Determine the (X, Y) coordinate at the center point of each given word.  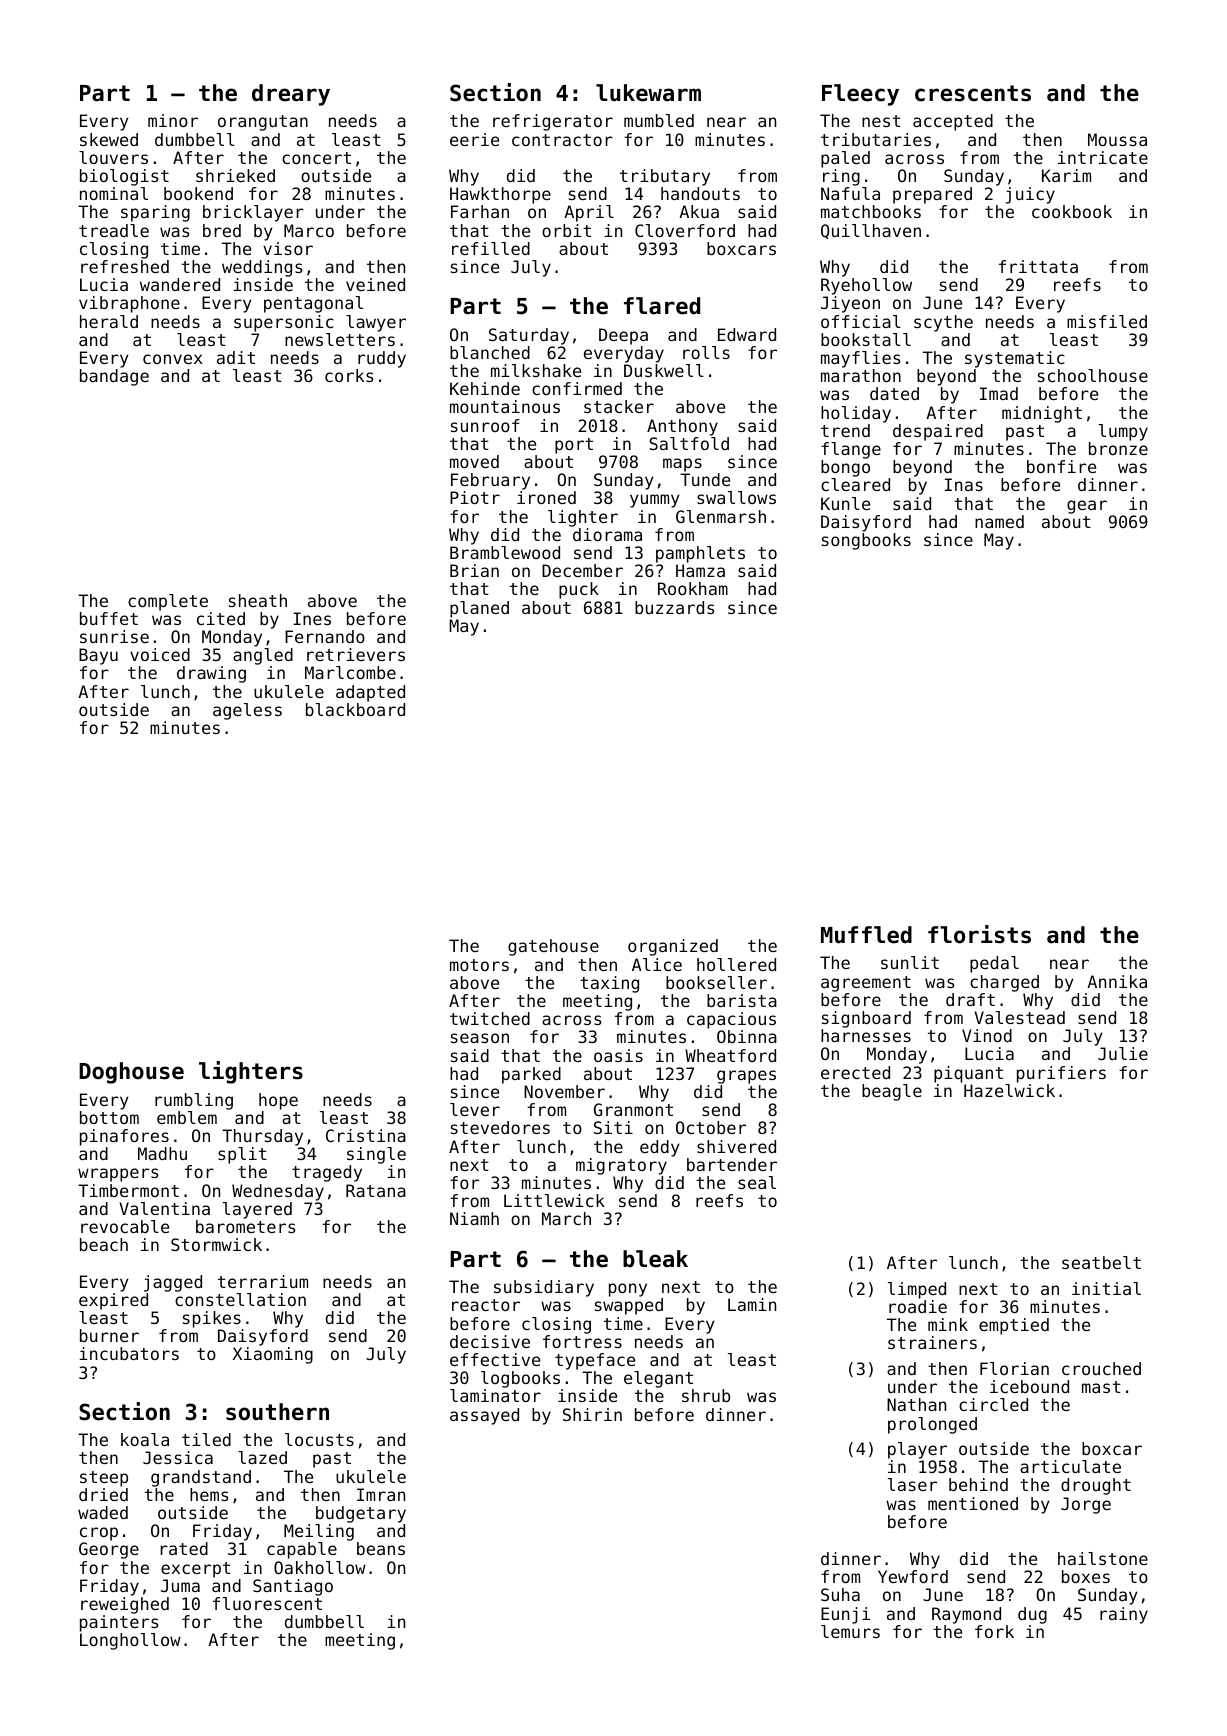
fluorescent (267, 1603)
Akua (699, 211)
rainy (1124, 1615)
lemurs (850, 1631)
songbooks (866, 541)
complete (168, 602)
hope (278, 1101)
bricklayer (253, 213)
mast (1101, 1387)
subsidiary (544, 1288)
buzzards (674, 607)
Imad (999, 393)
